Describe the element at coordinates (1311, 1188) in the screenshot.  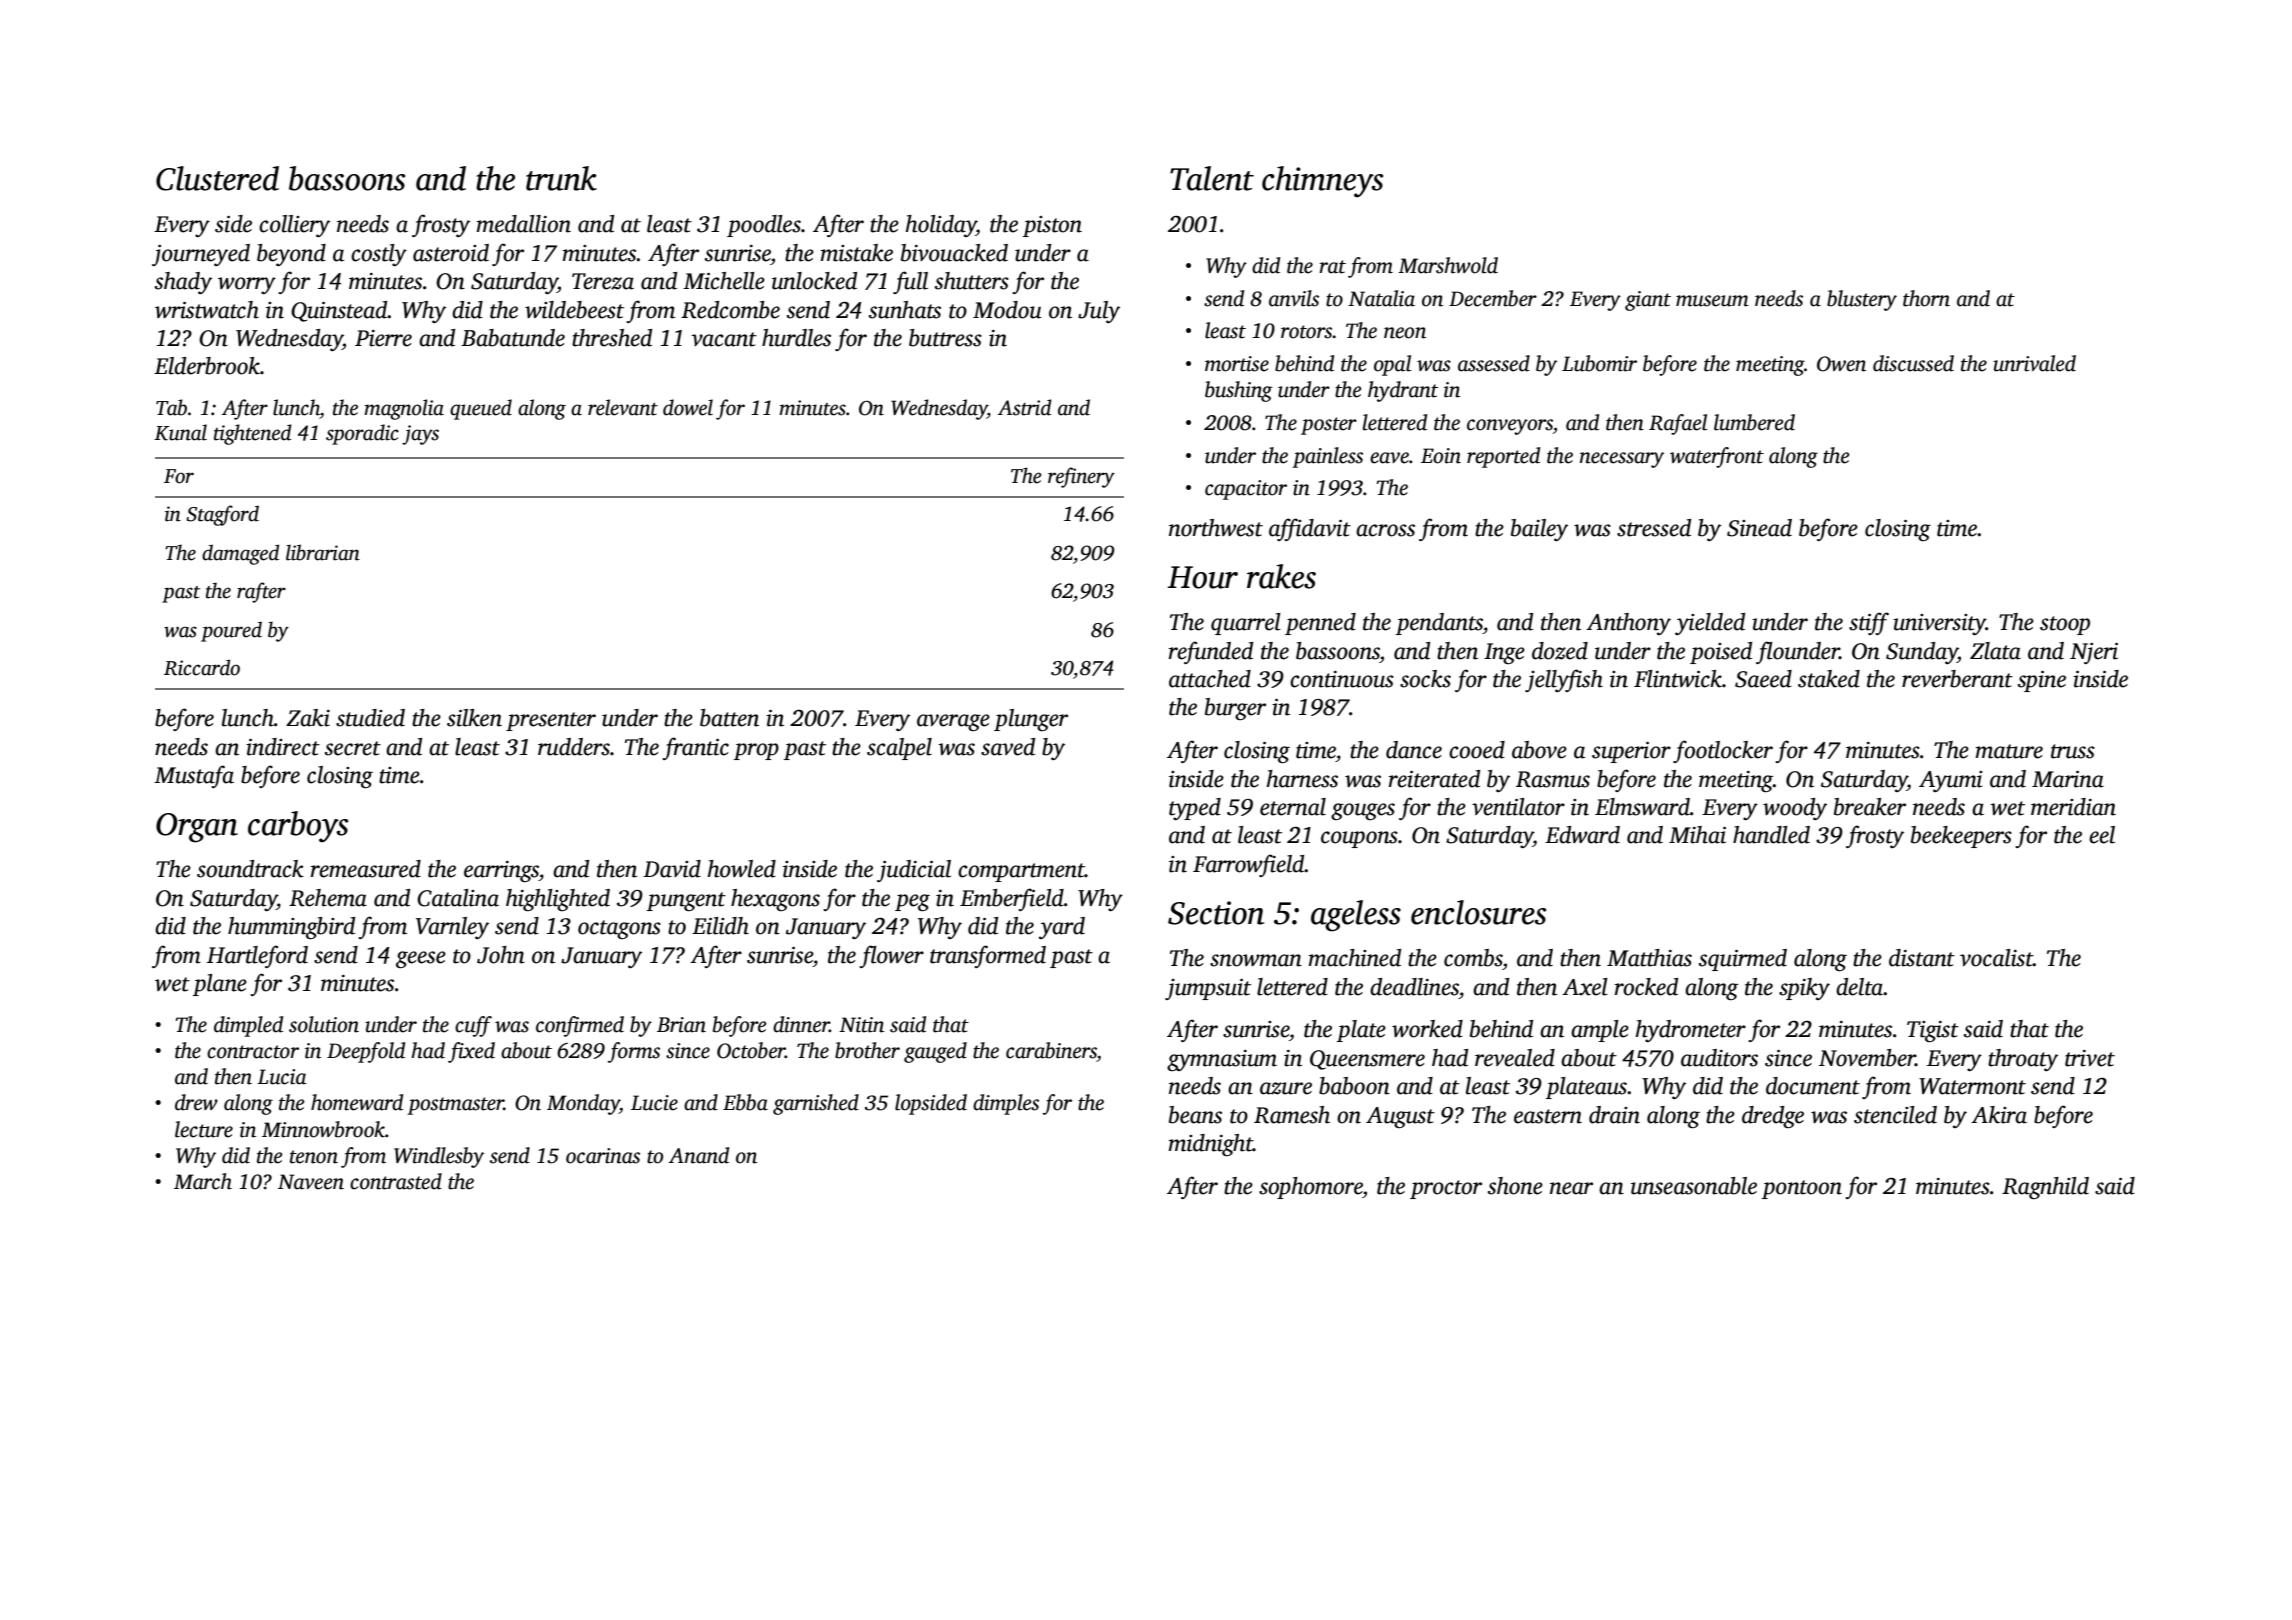
I see `sophomore` at that location.
